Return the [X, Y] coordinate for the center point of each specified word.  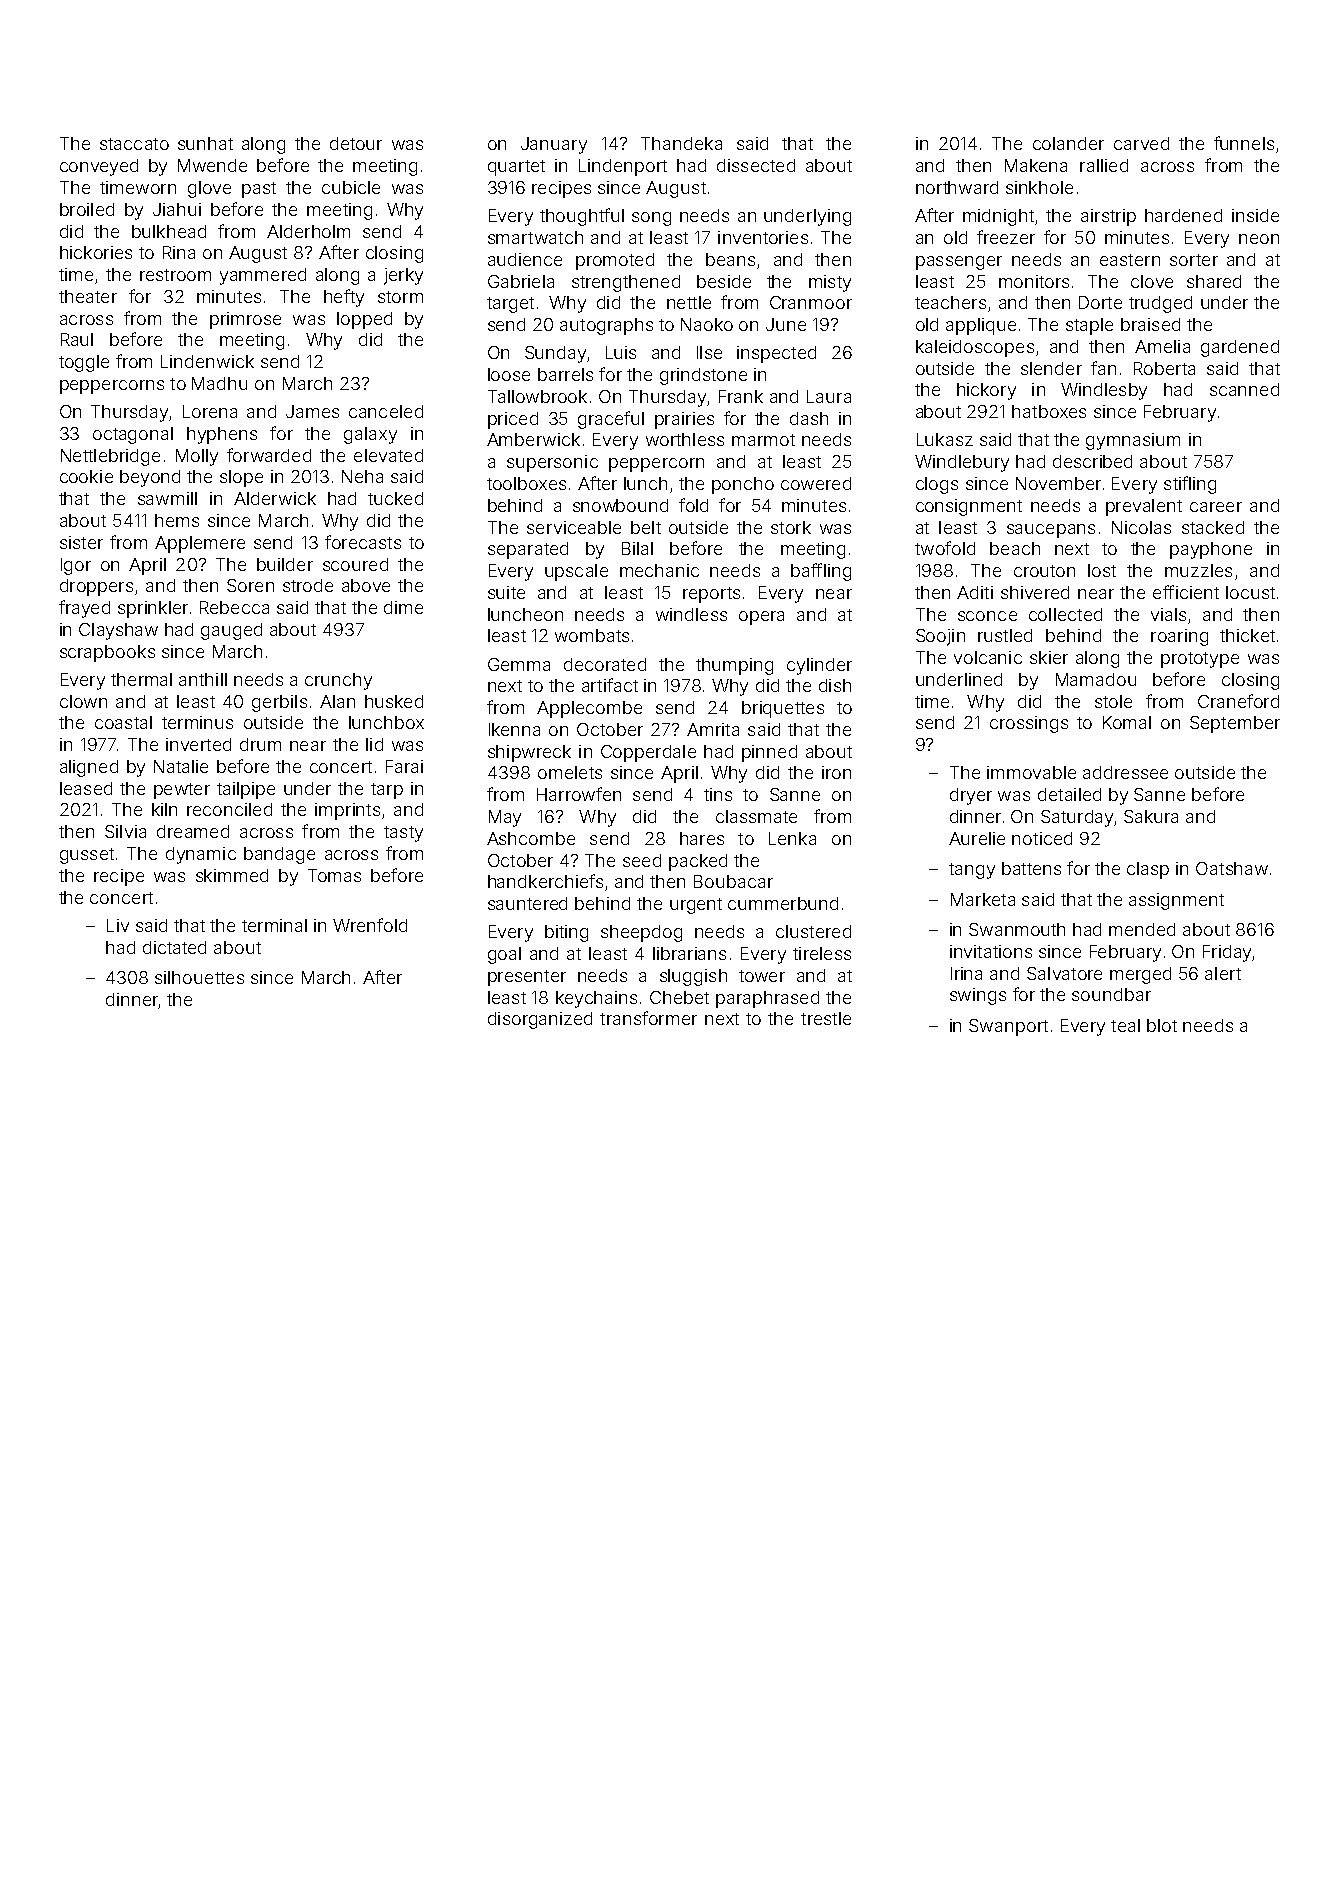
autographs [606, 326]
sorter [1194, 260]
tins [718, 794]
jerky [403, 276]
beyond [150, 478]
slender [1051, 368]
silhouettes [199, 977]
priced [513, 420]
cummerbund [783, 903]
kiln [164, 809]
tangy [972, 871]
